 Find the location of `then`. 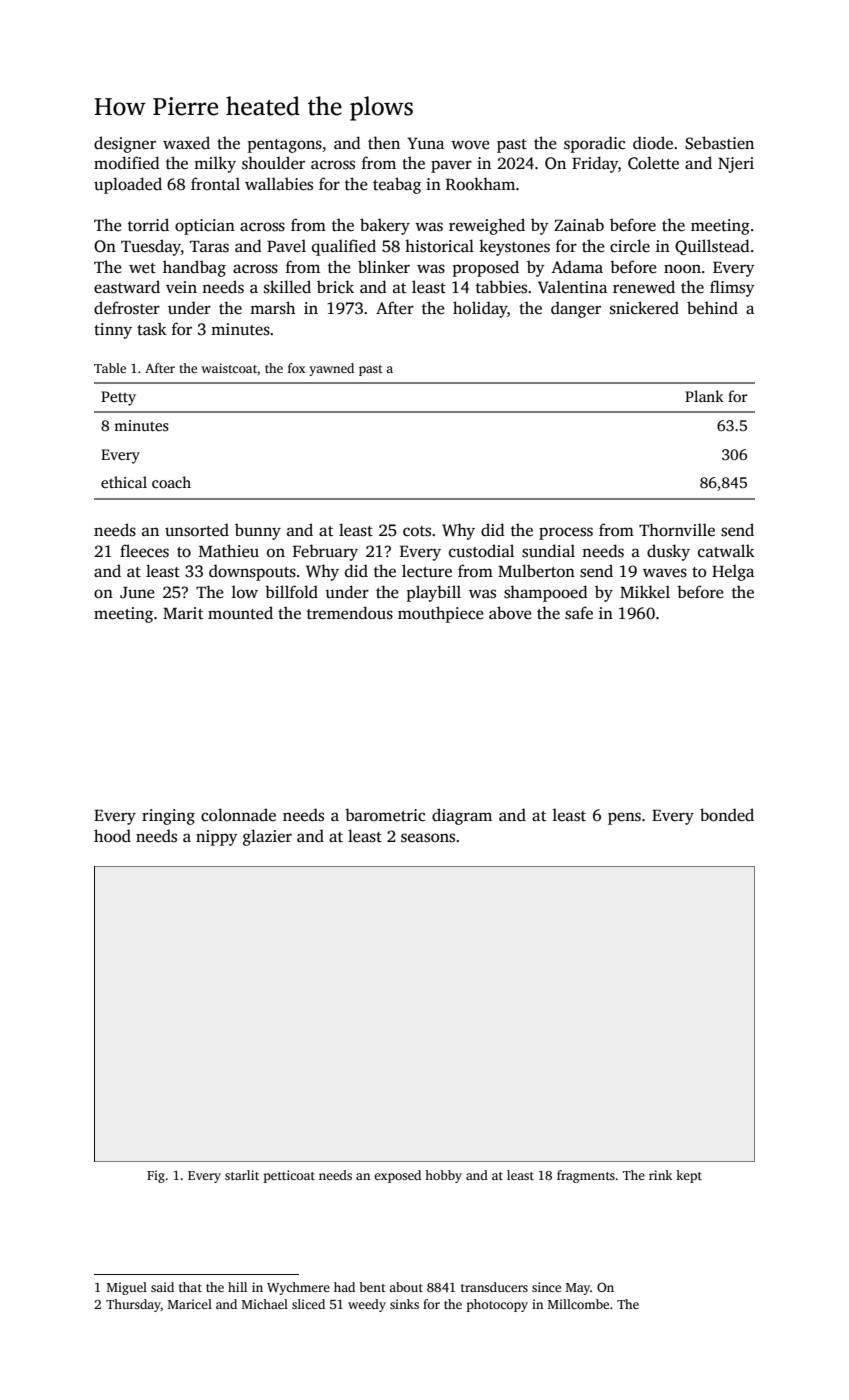

then is located at coordinates (384, 142).
